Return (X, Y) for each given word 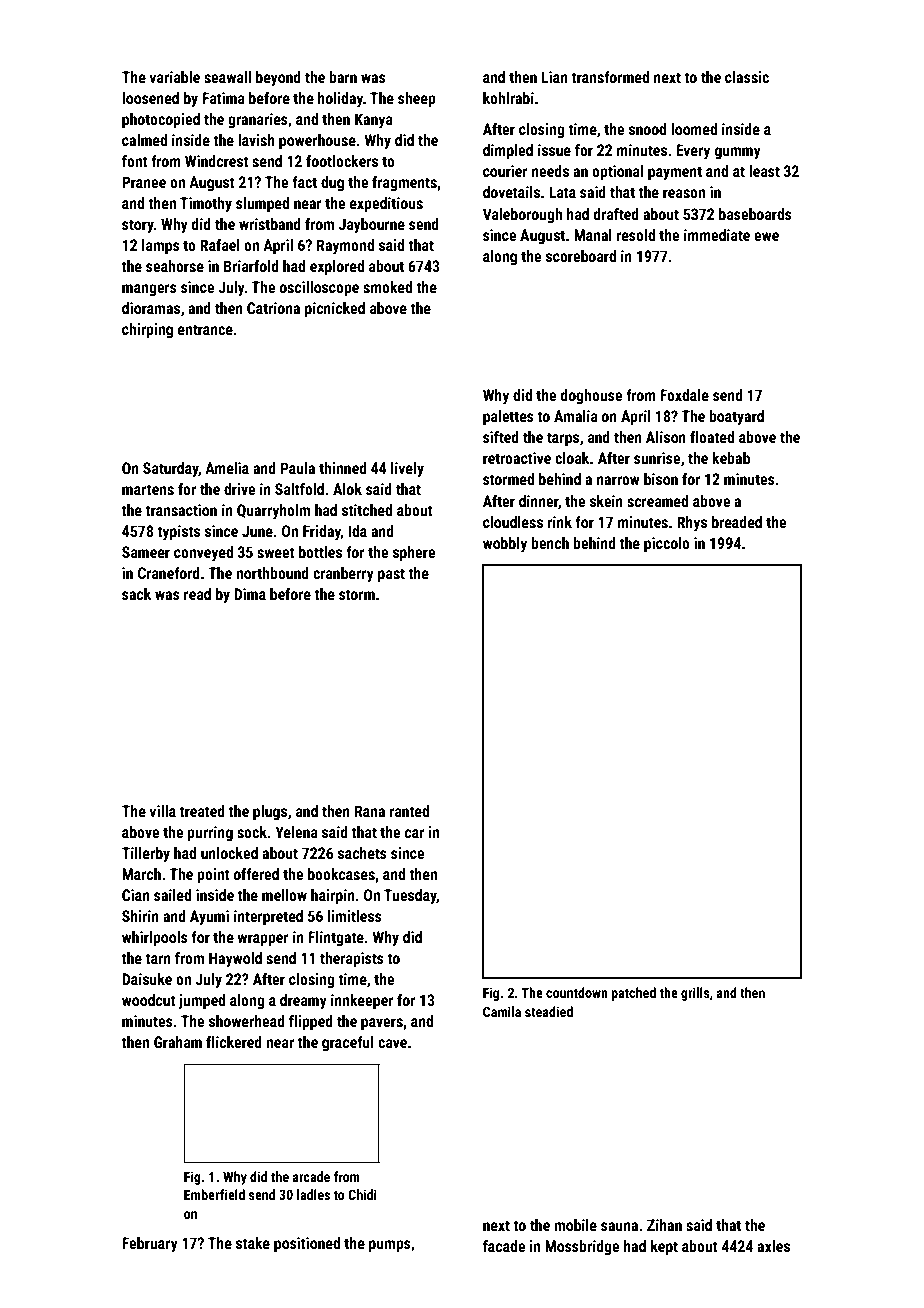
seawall (227, 77)
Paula (298, 468)
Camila (502, 1011)
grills (695, 994)
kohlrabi (508, 98)
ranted (409, 811)
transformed (610, 77)
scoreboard (581, 256)
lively (407, 469)
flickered (234, 1042)
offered (256, 874)
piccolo (667, 545)
